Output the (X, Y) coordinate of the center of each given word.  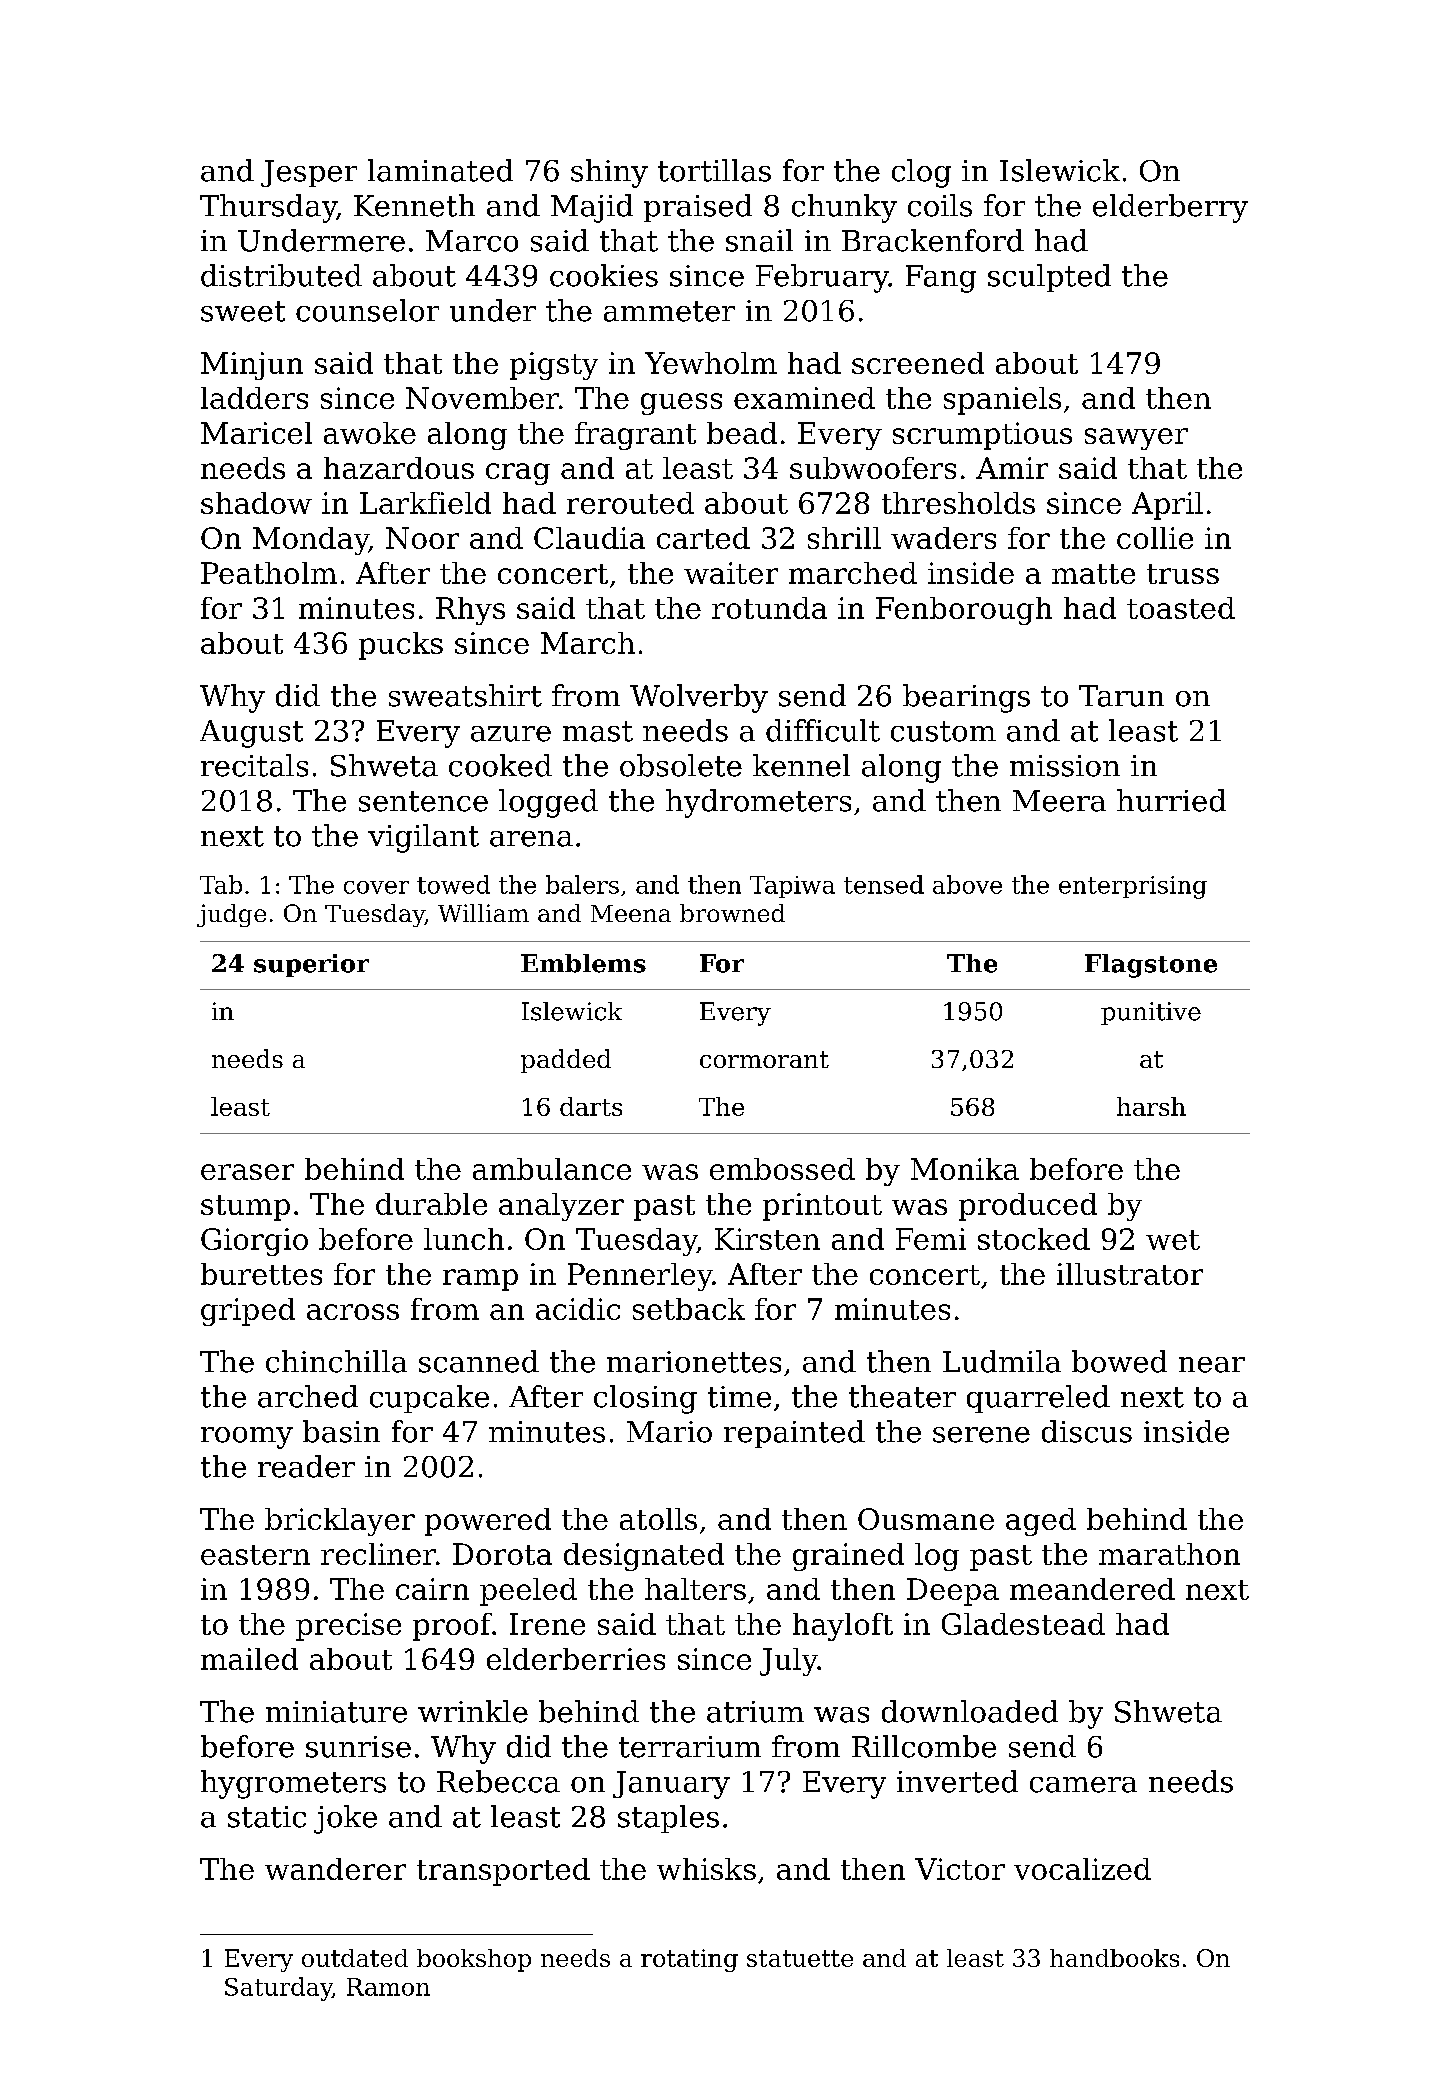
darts (591, 1106)
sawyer (1136, 439)
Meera (1059, 801)
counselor (367, 310)
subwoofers (873, 468)
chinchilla (336, 1361)
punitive (1151, 1013)
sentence (423, 801)
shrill (844, 538)
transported (503, 1872)
